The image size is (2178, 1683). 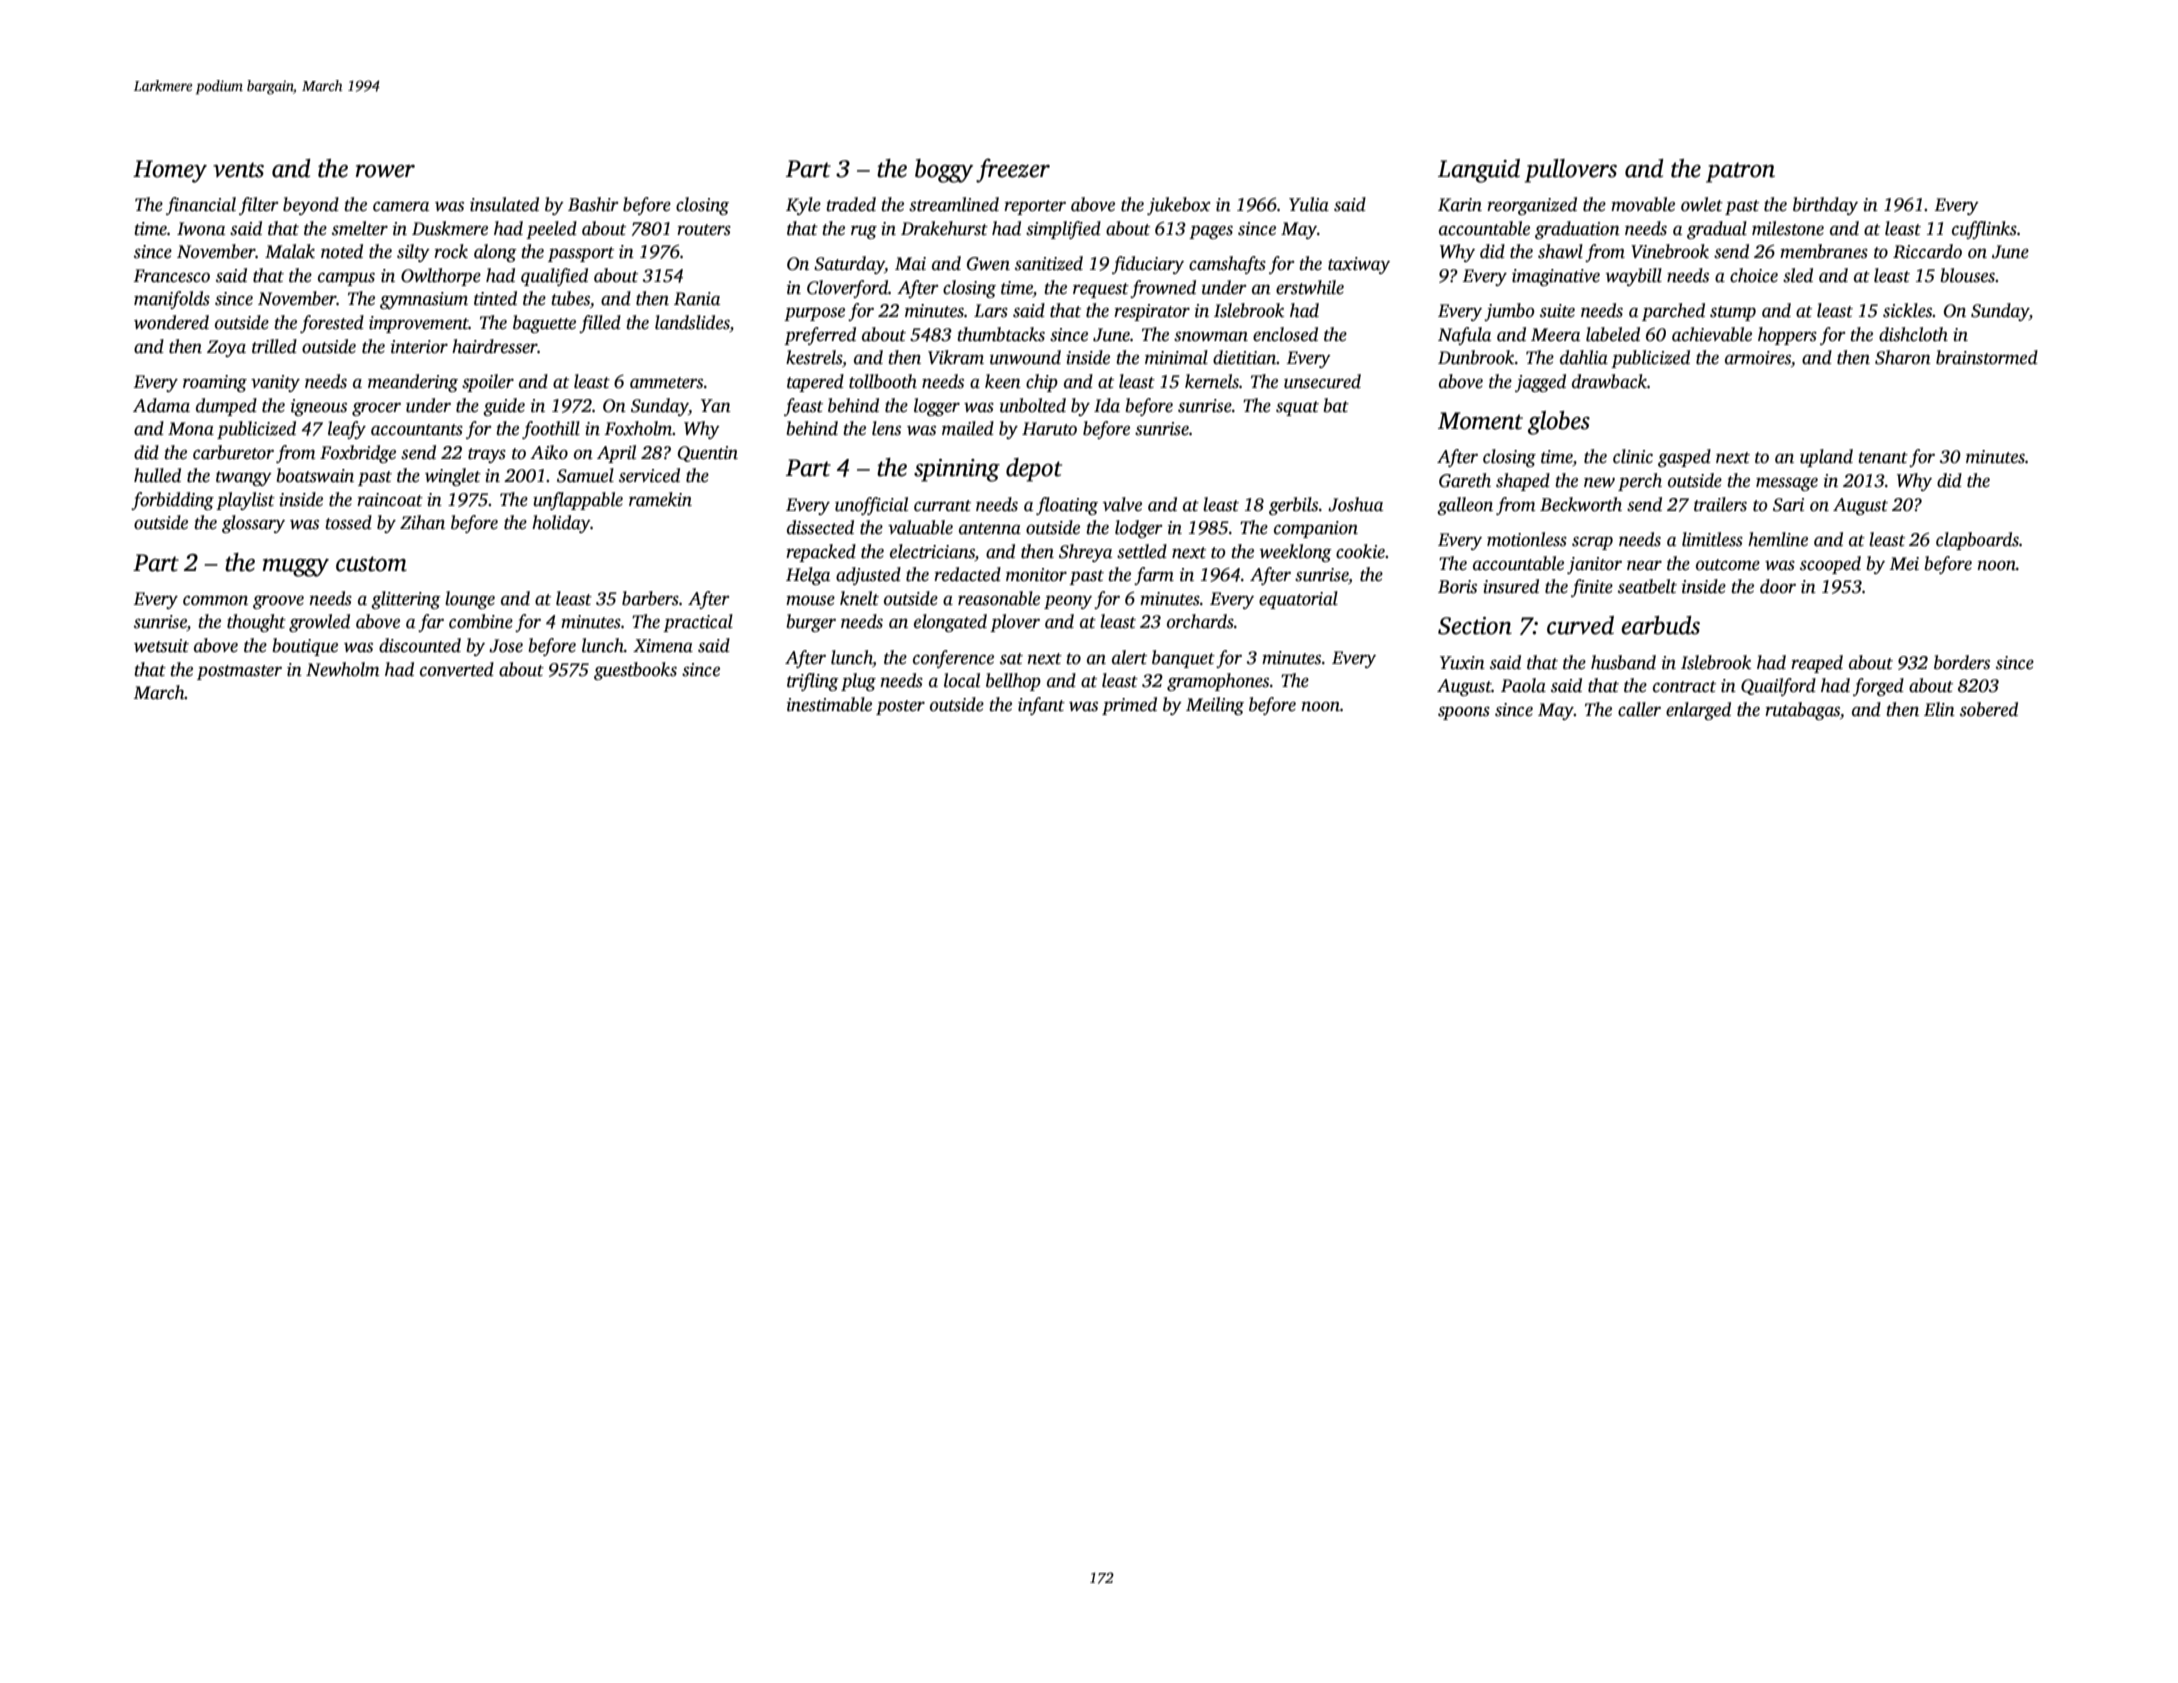 What do you see at coordinates (319, 623) in the screenshot?
I see `growled` at bounding box center [319, 623].
